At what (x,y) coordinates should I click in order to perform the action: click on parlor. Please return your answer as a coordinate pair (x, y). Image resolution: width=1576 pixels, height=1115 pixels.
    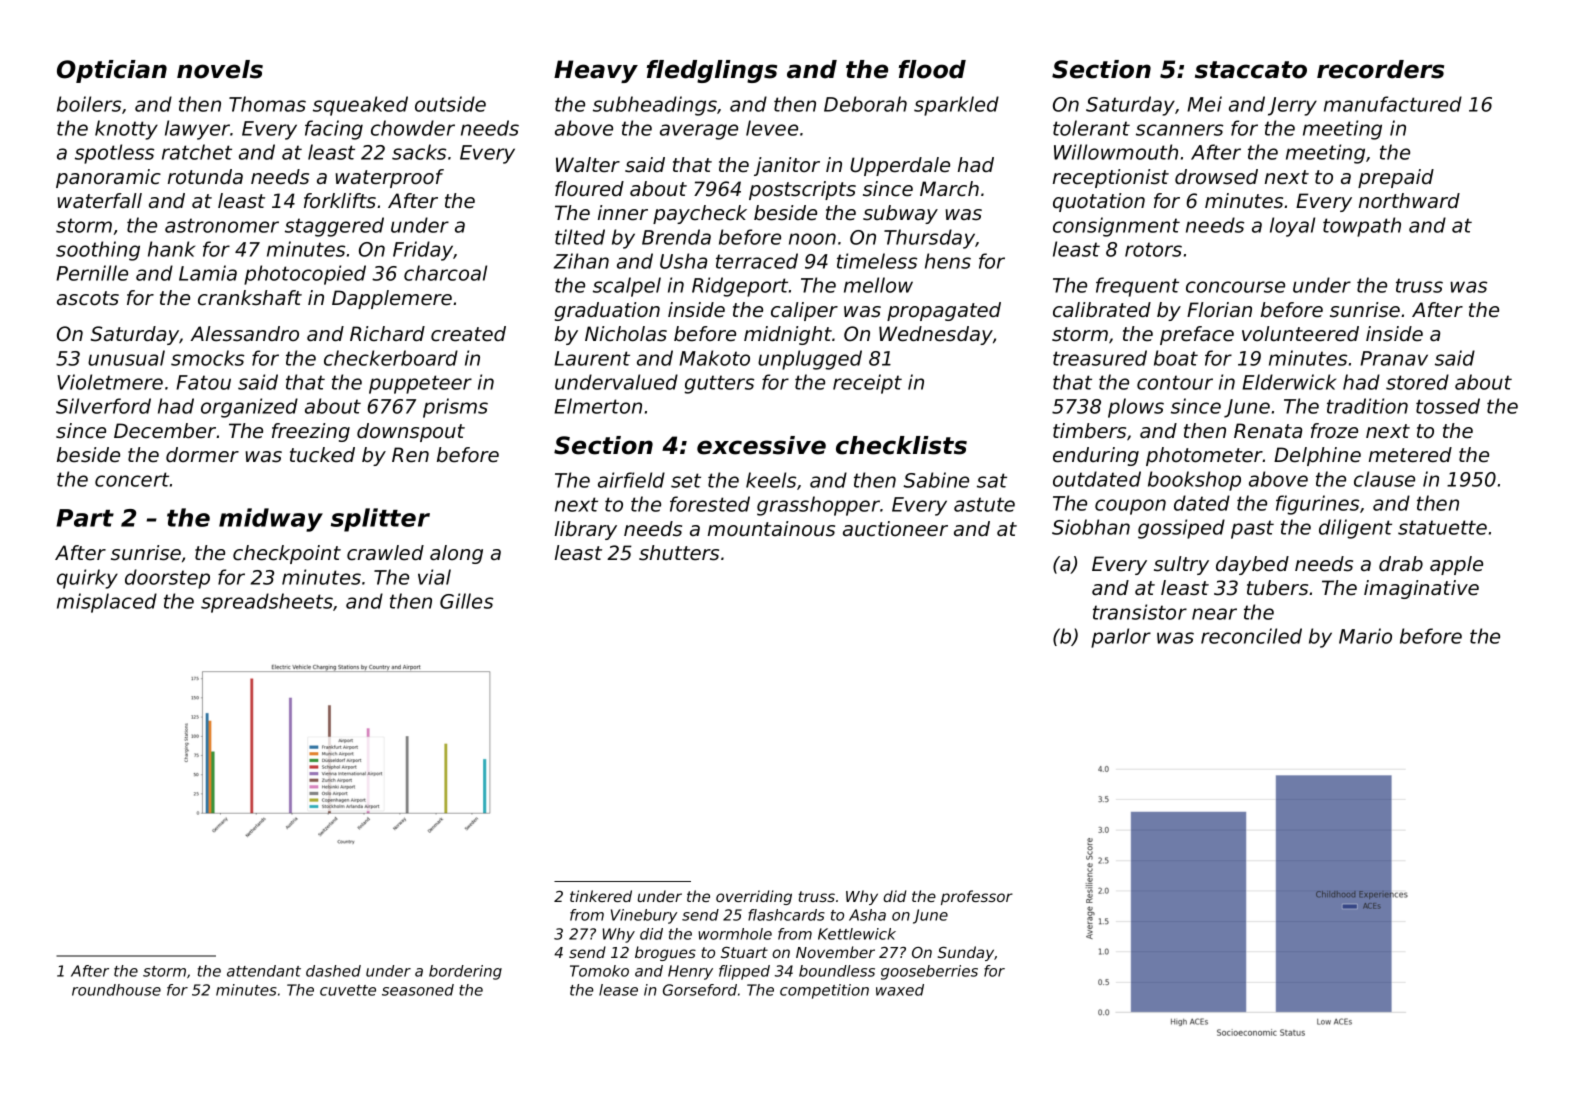
    Looking at the image, I should click on (1121, 638).
